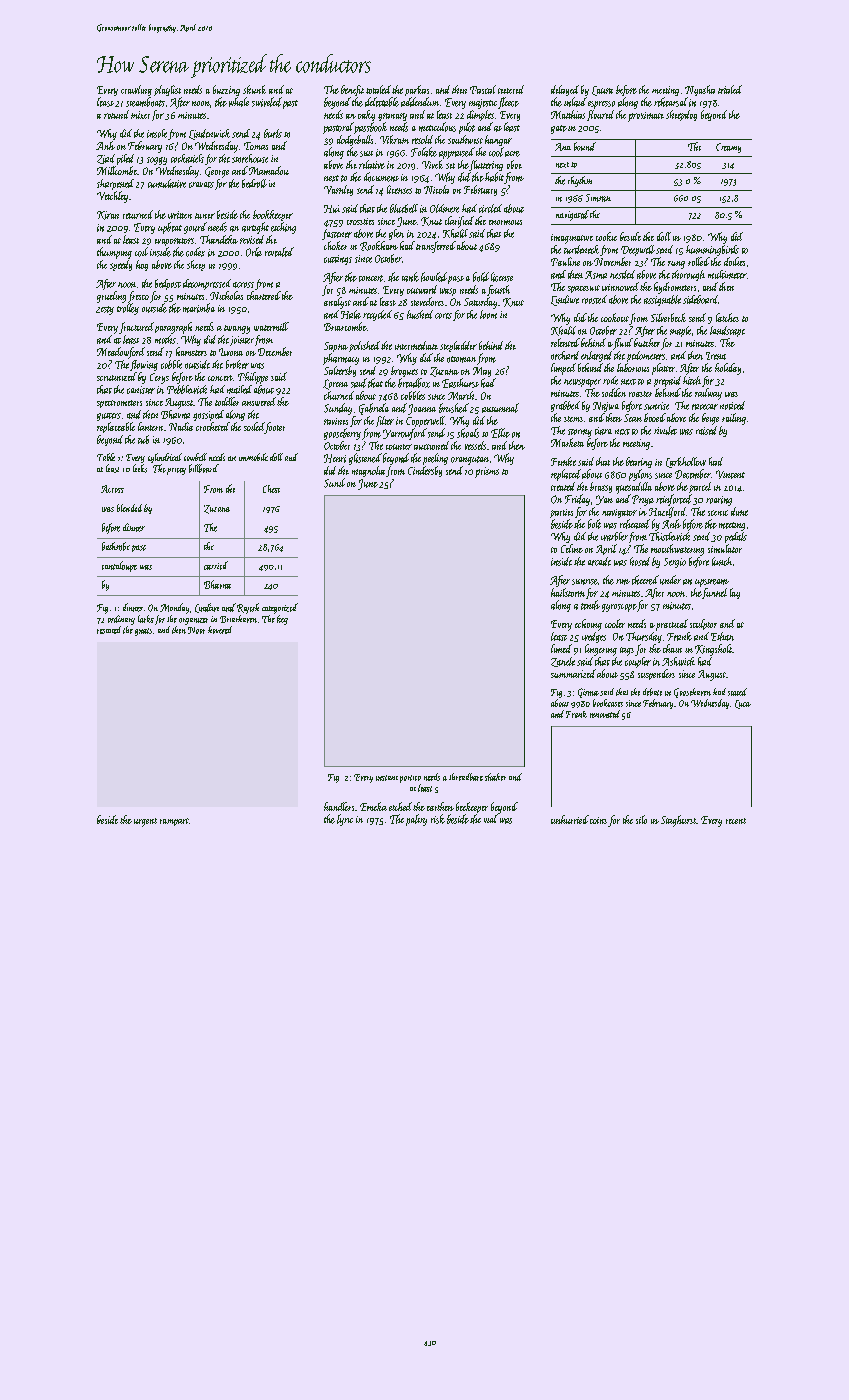 The image size is (849, 1400). Describe the element at coordinates (652, 692) in the screenshot. I see `debate` at that location.
